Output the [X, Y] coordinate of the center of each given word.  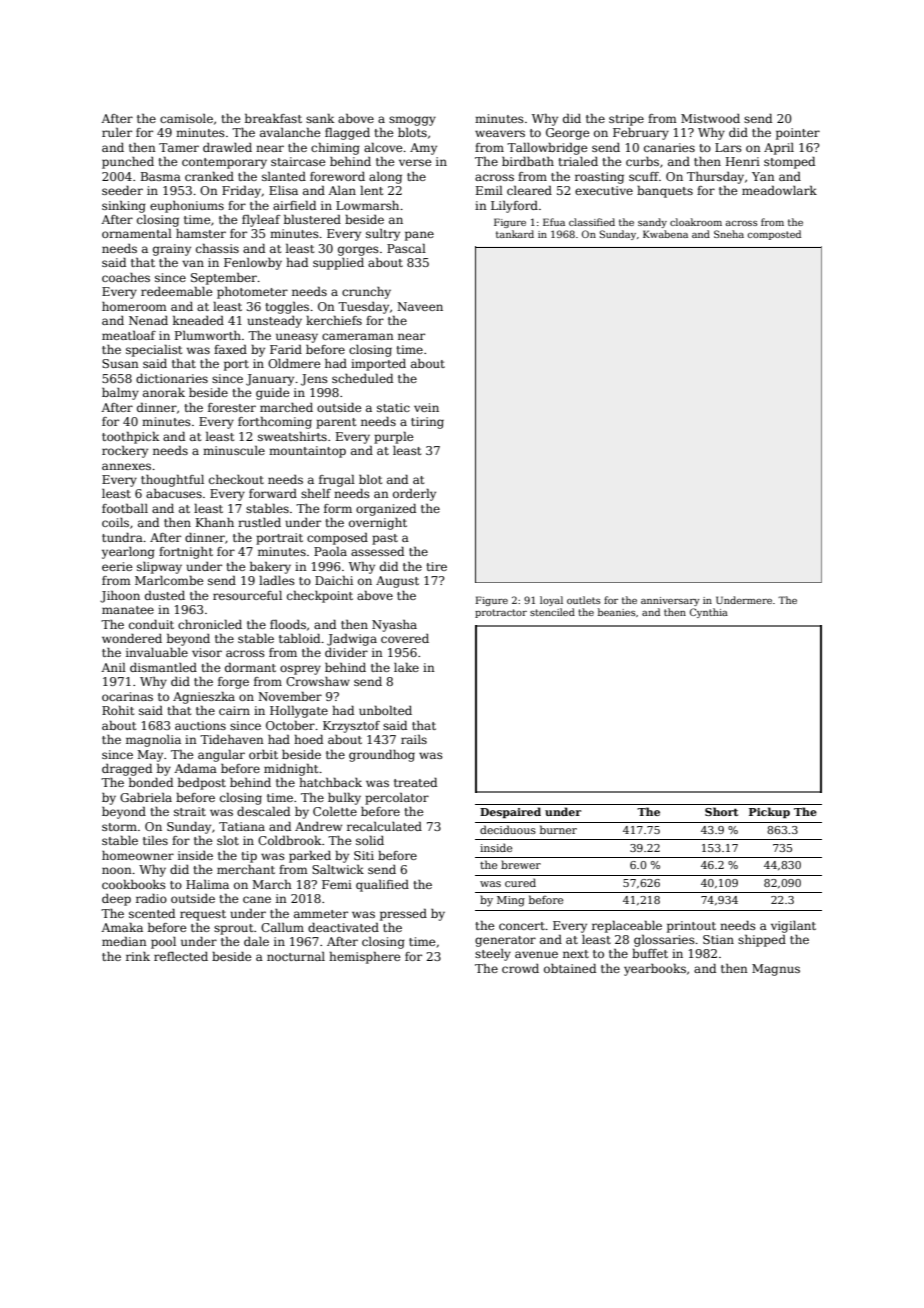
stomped [789, 163]
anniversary [670, 601]
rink [138, 956]
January [270, 380]
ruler [117, 132]
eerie [117, 566]
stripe [626, 120]
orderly [414, 495]
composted [774, 235]
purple [393, 438]
